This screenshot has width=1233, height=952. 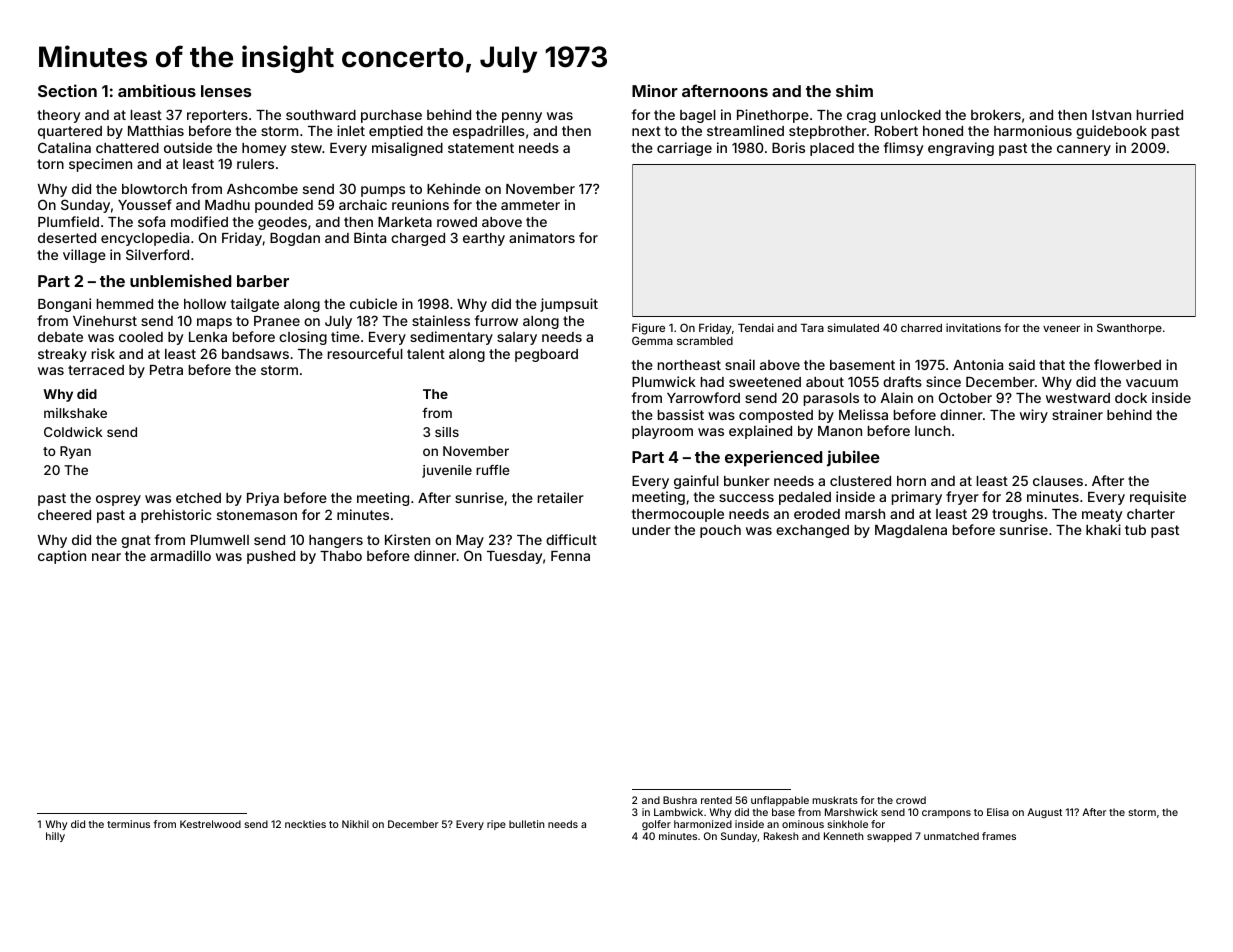 What do you see at coordinates (1103, 529) in the screenshot?
I see `khaki` at bounding box center [1103, 529].
